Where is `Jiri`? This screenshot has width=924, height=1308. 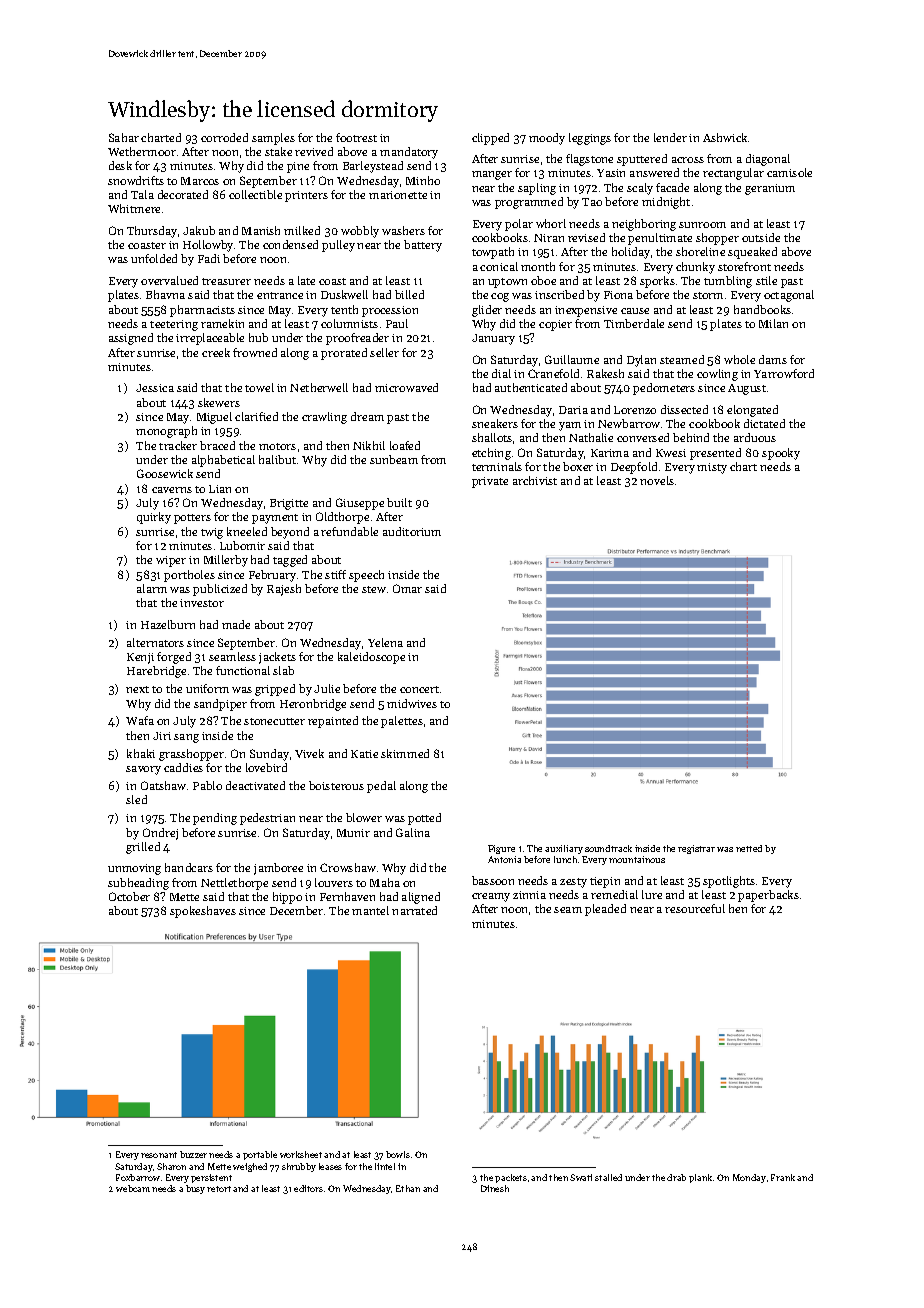
Jiri is located at coordinates (162, 736).
